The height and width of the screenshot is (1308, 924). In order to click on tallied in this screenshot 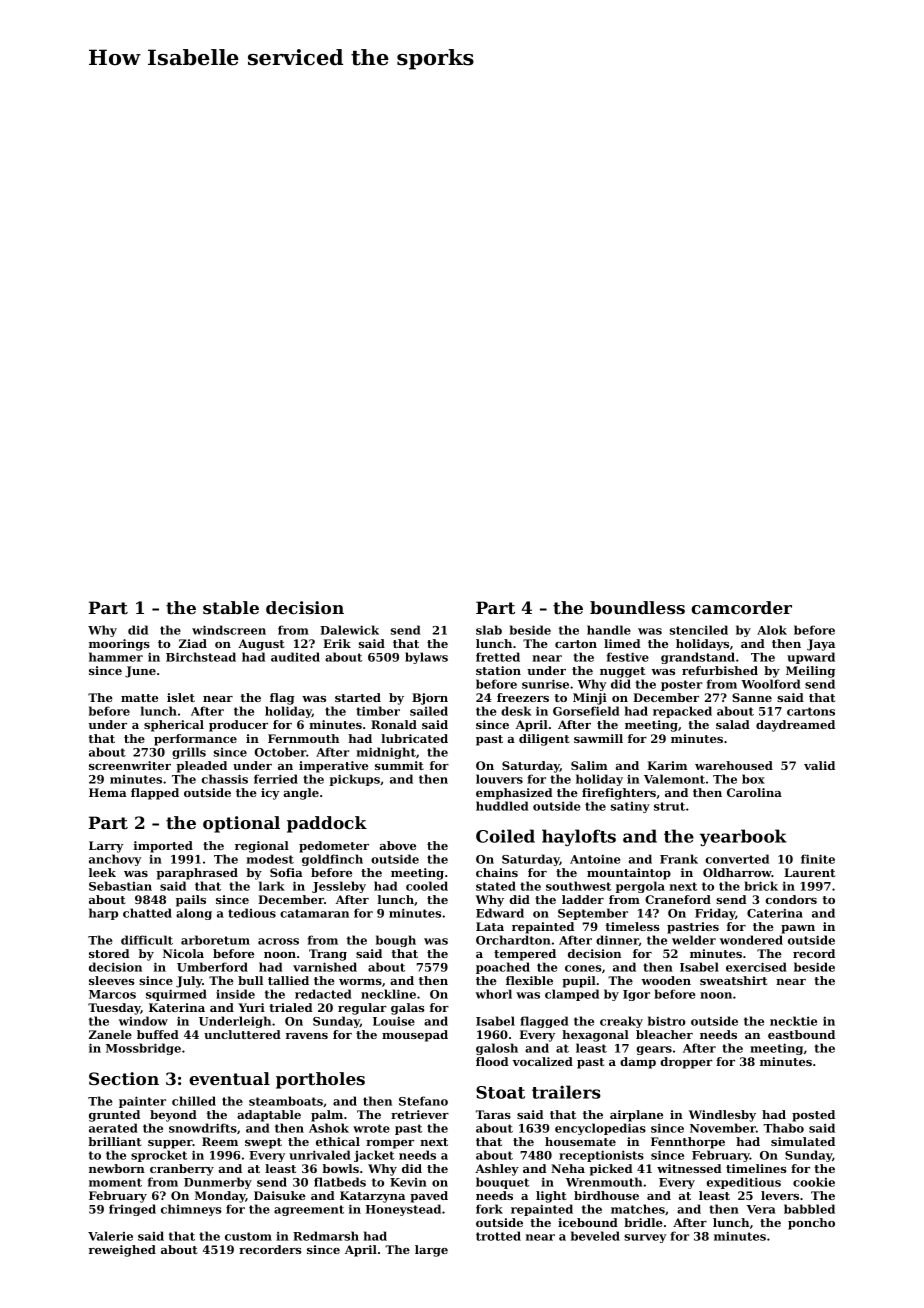, I will do `click(288, 980)`.
